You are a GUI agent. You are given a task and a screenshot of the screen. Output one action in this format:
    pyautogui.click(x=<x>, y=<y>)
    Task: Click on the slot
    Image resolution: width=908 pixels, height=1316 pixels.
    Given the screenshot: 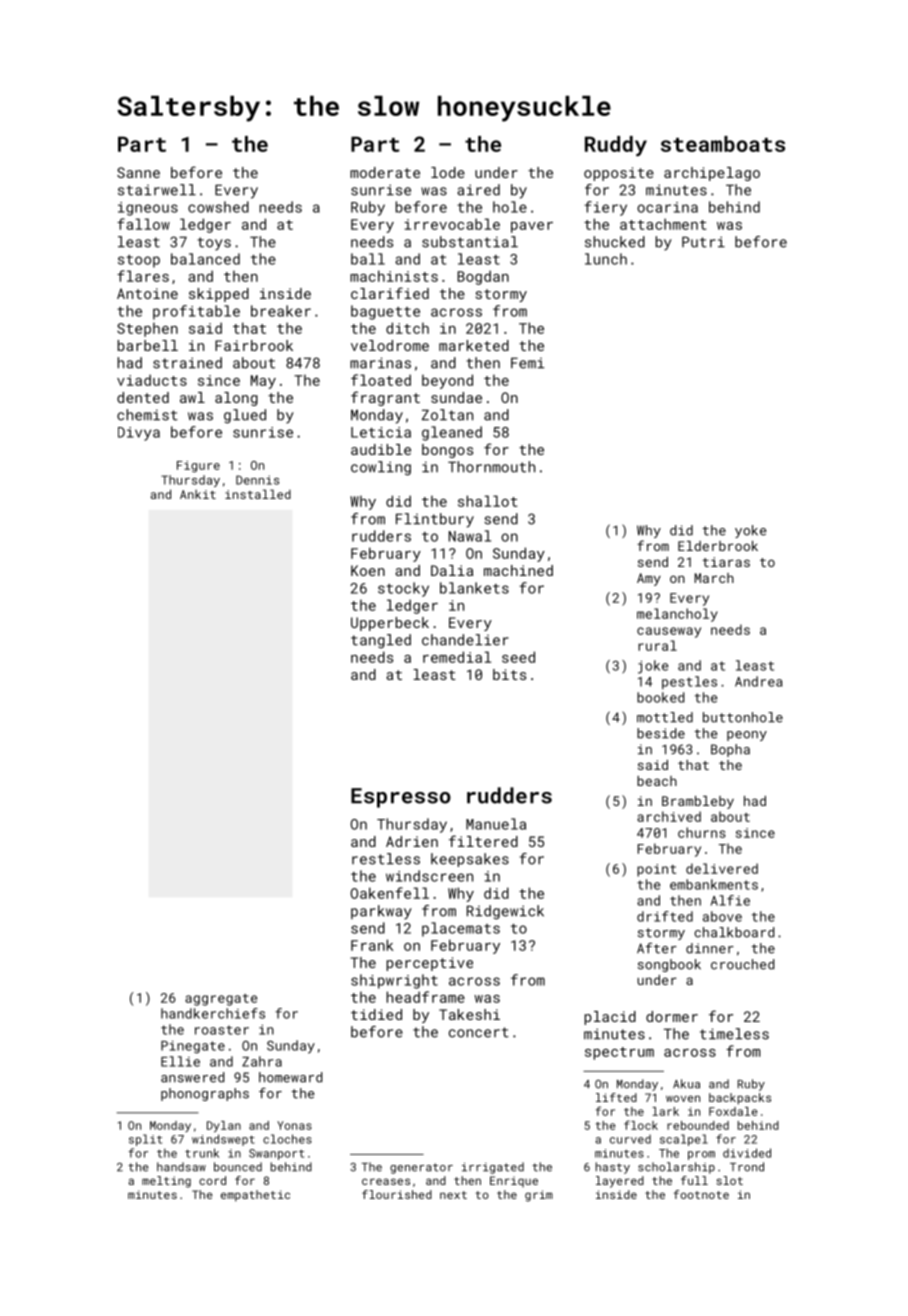 What is the action you would take?
    pyautogui.click(x=729, y=1180)
